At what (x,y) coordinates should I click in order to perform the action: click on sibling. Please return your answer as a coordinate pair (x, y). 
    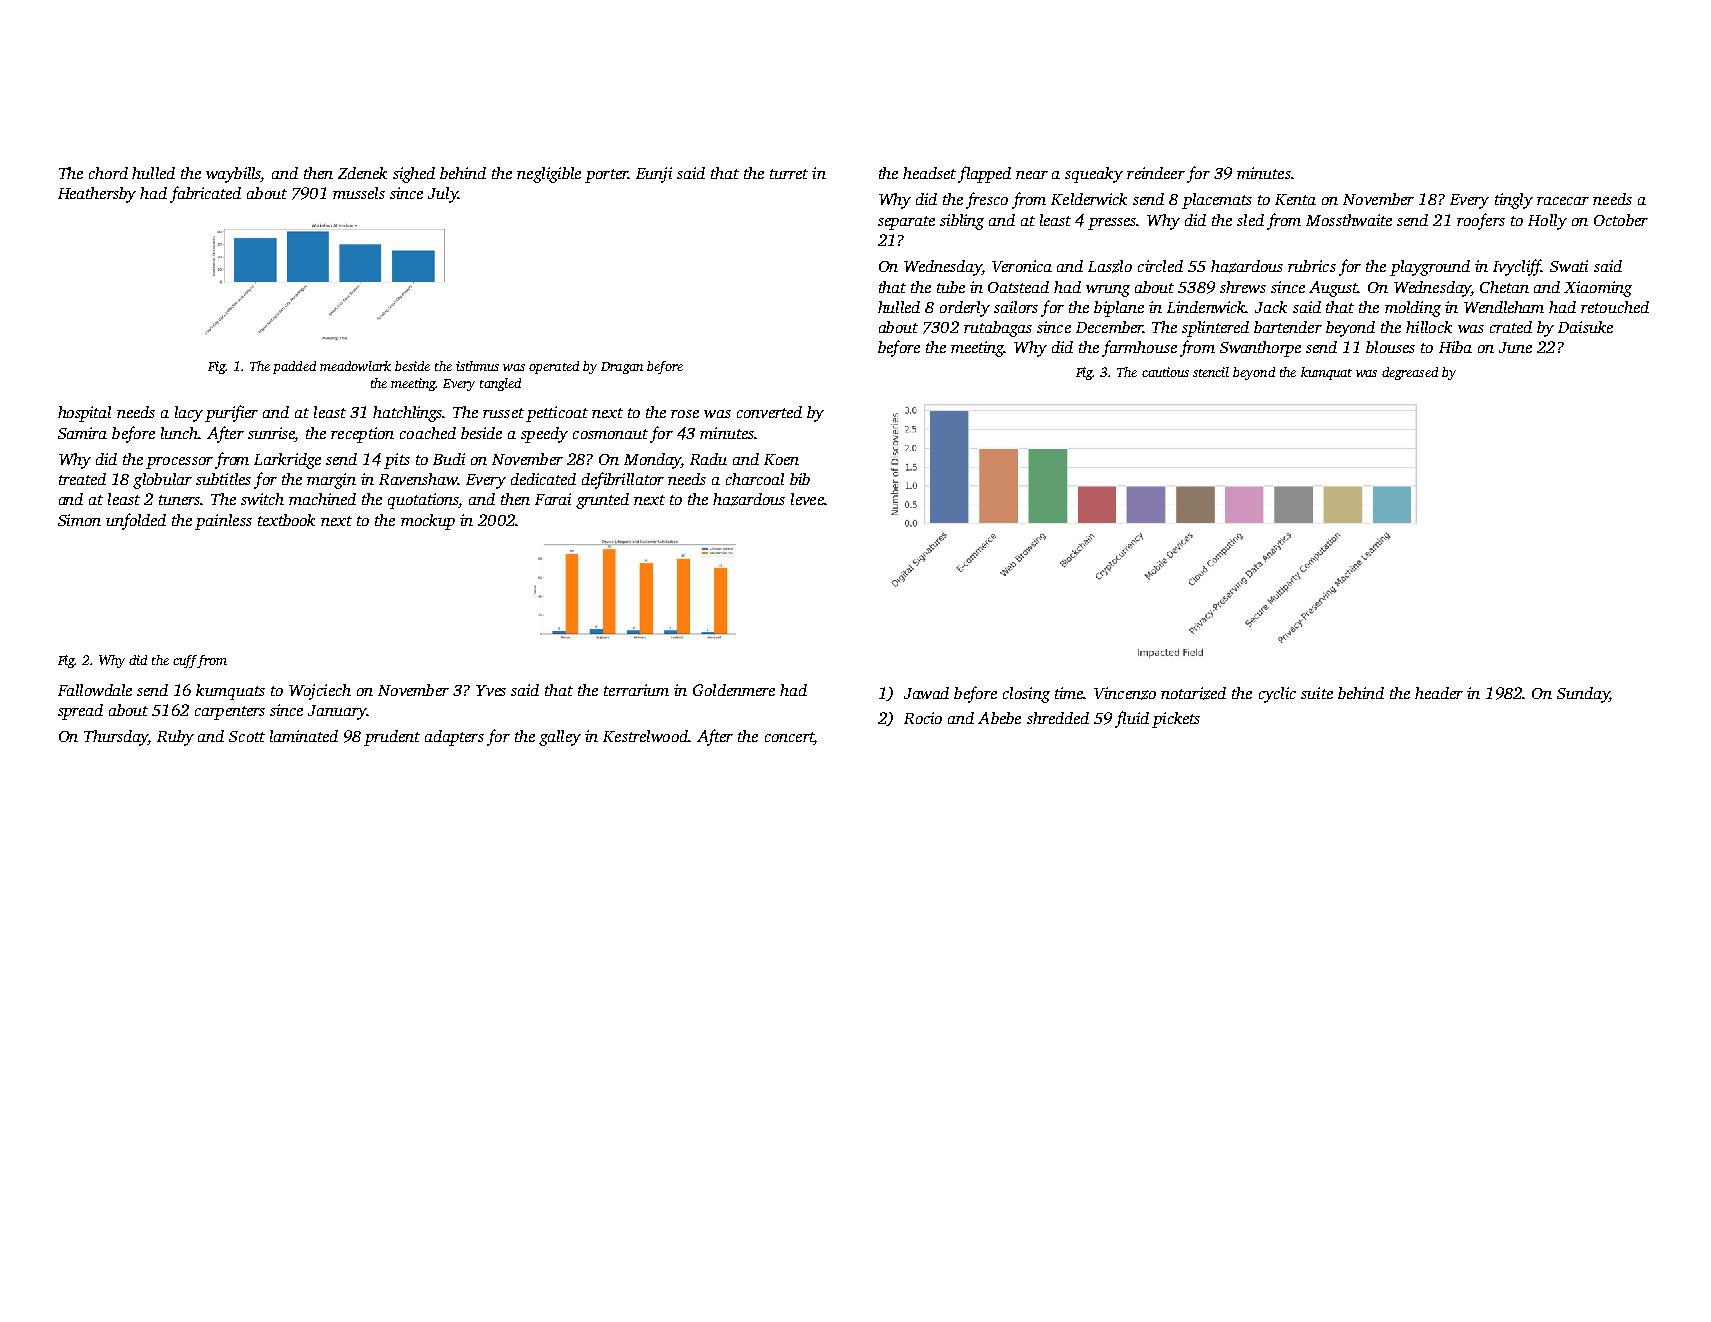
    Looking at the image, I should click on (962, 222).
